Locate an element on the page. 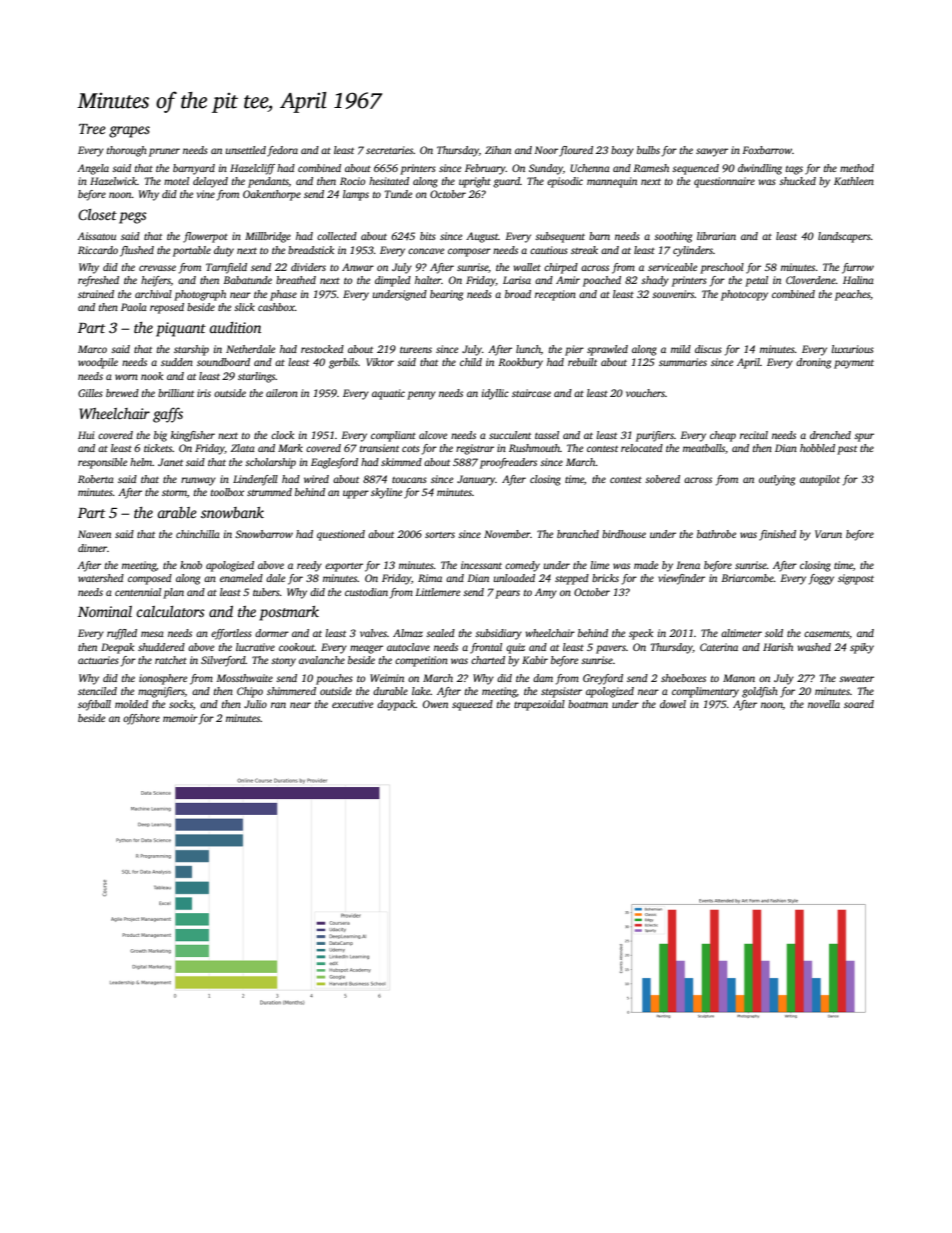  Kathleen is located at coordinates (854, 181).
